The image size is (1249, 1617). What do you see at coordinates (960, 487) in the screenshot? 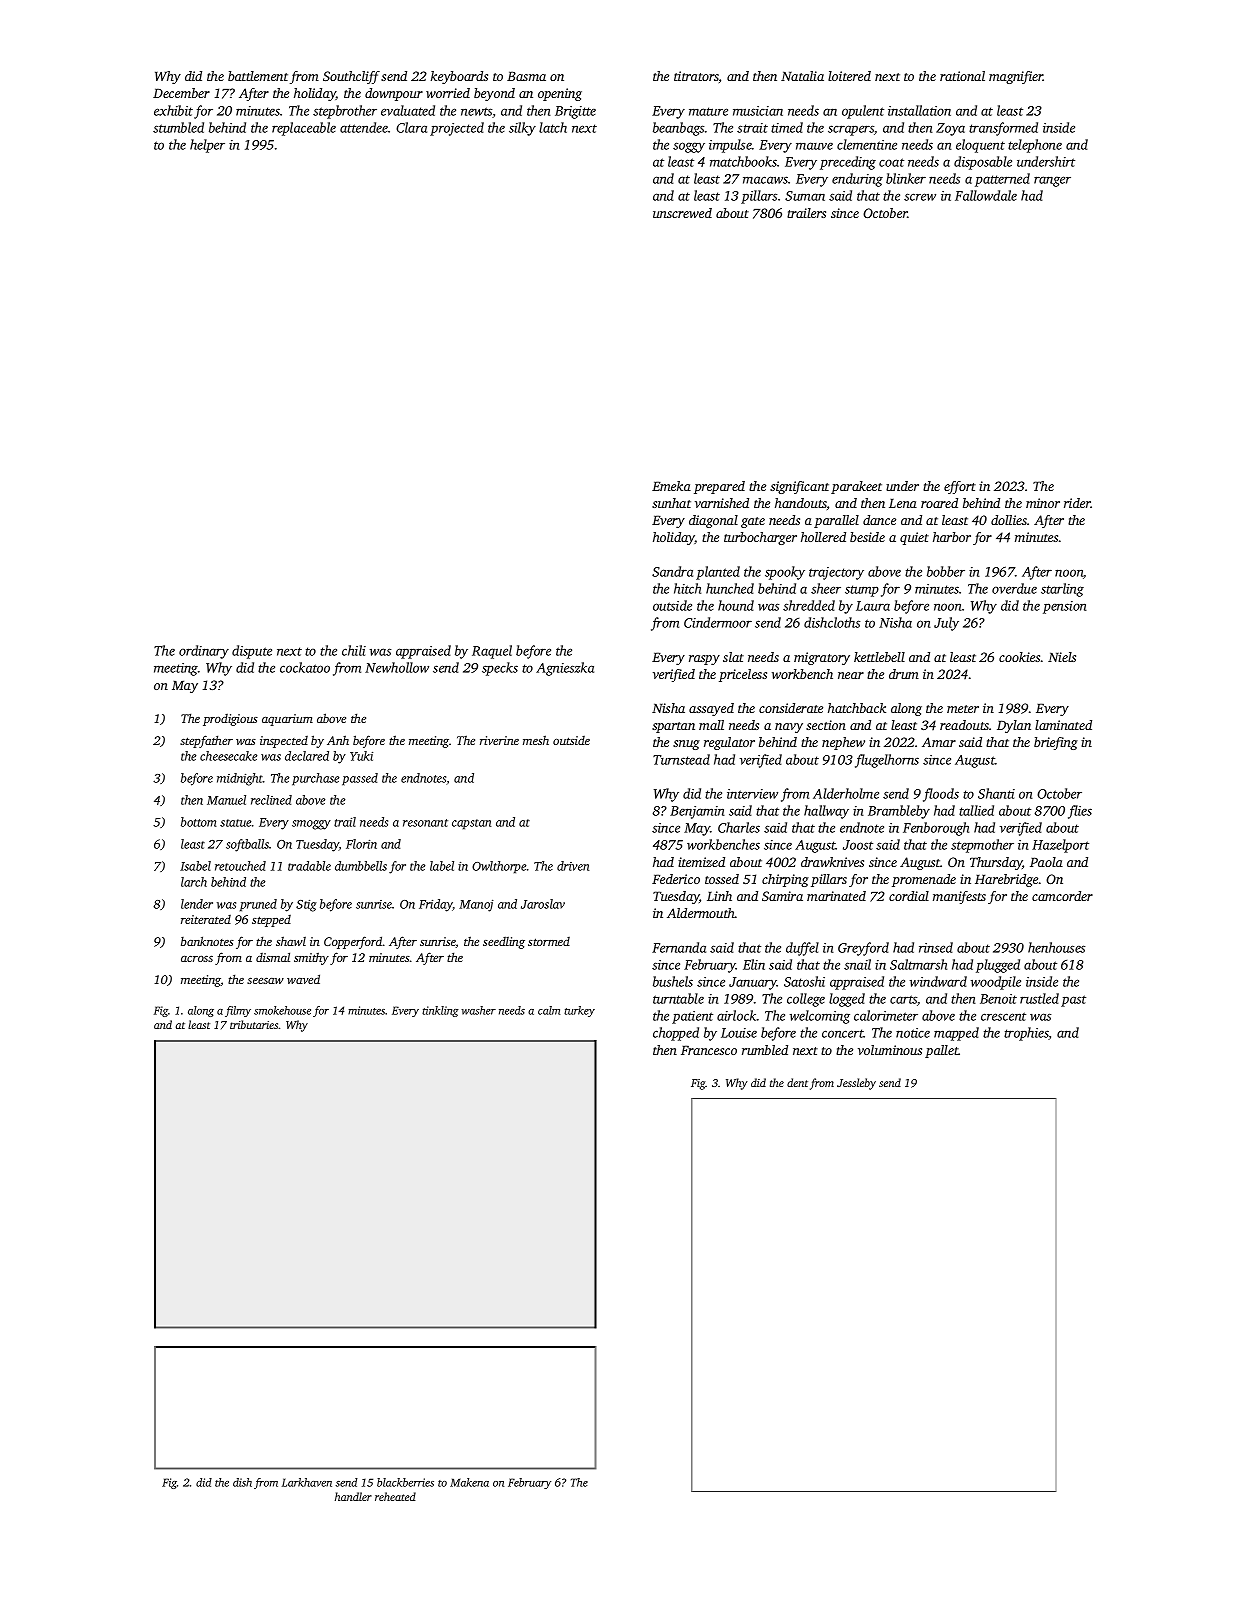
I see `effort` at bounding box center [960, 487].
